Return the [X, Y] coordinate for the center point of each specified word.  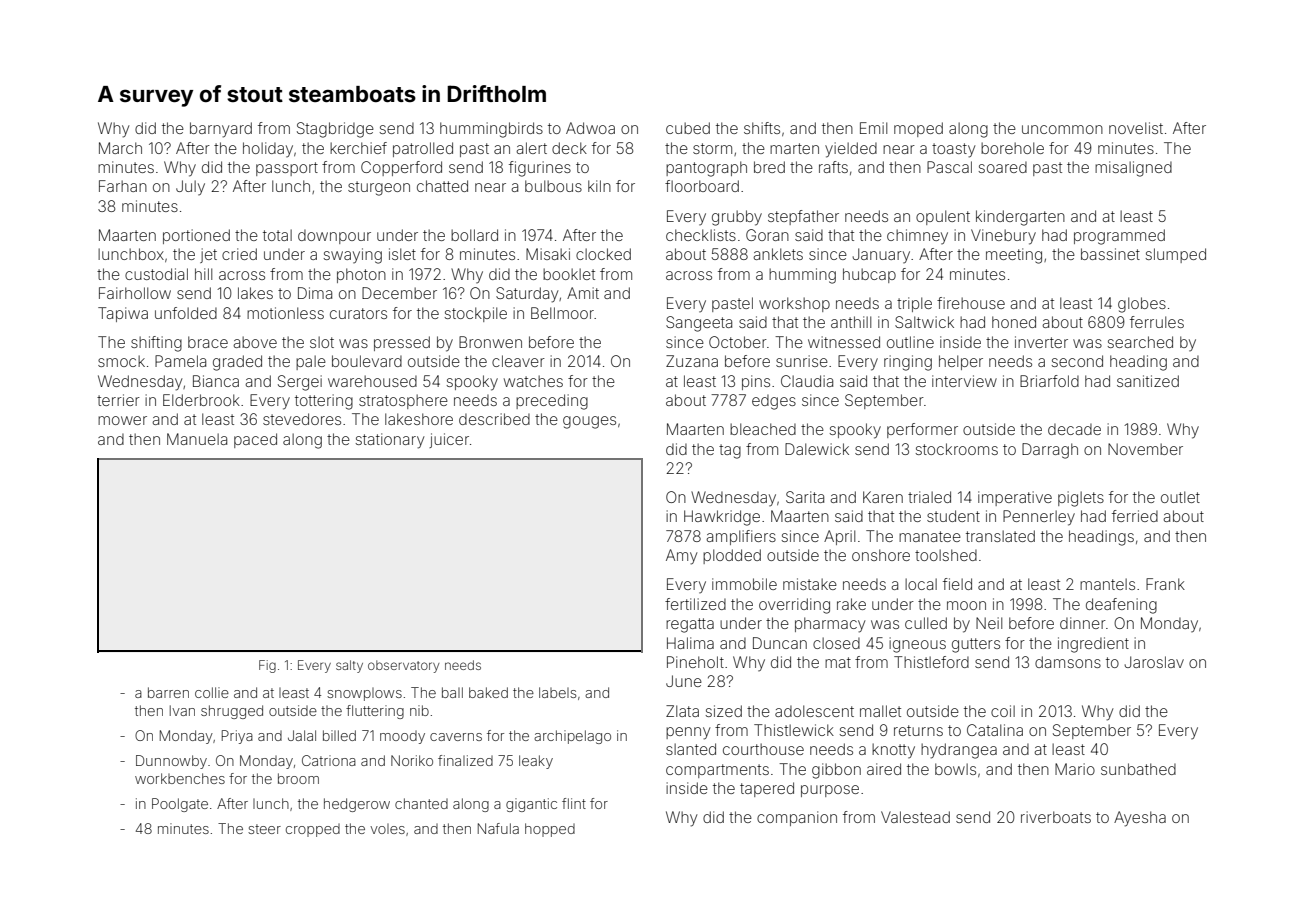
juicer [449, 440]
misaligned [1133, 169]
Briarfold [1049, 381]
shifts [762, 128]
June [684, 681]
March [120, 148]
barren [168, 692]
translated [1000, 536]
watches [533, 381]
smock [121, 361]
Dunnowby [171, 762]
